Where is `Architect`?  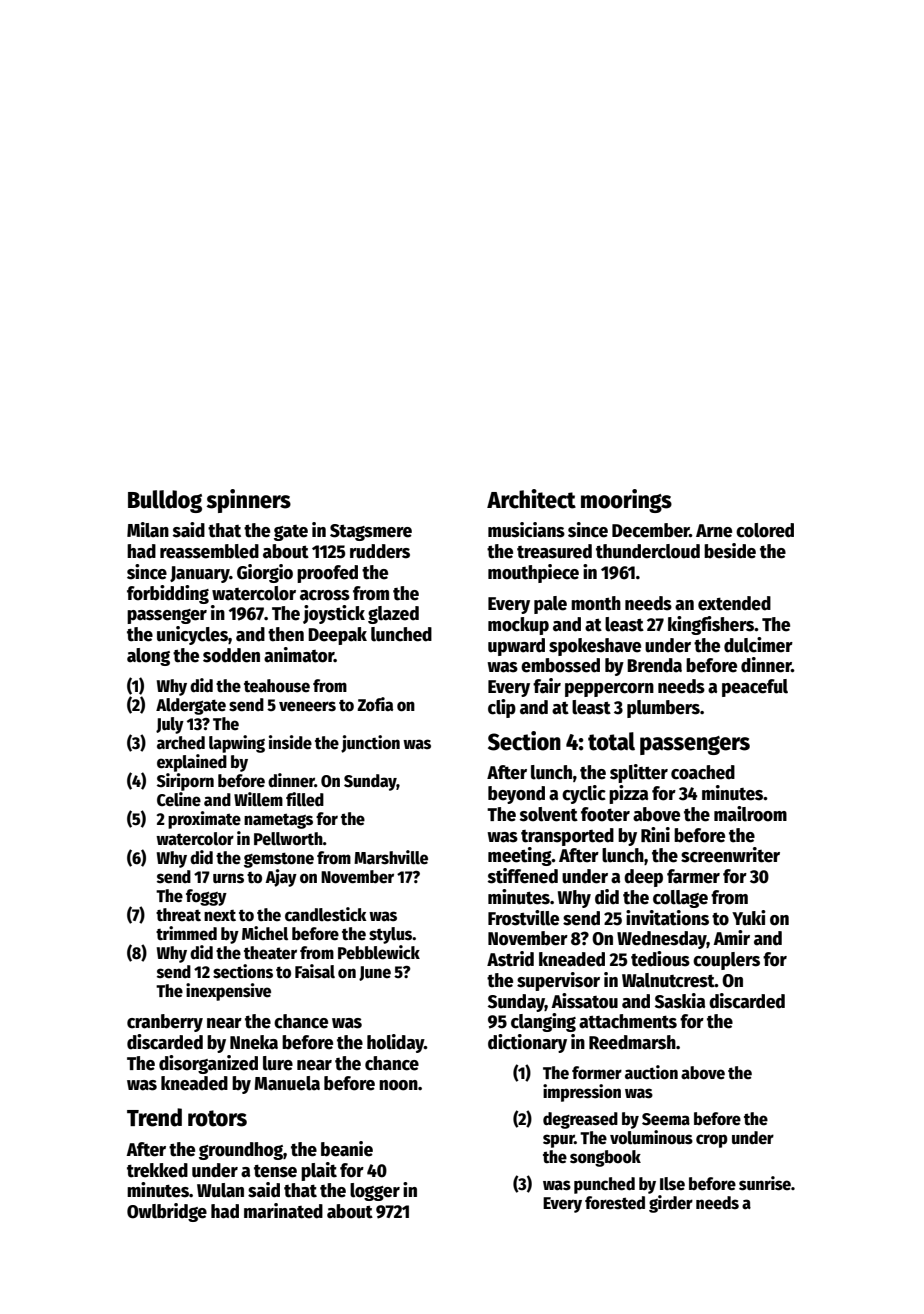 Architect is located at coordinates (531, 499).
